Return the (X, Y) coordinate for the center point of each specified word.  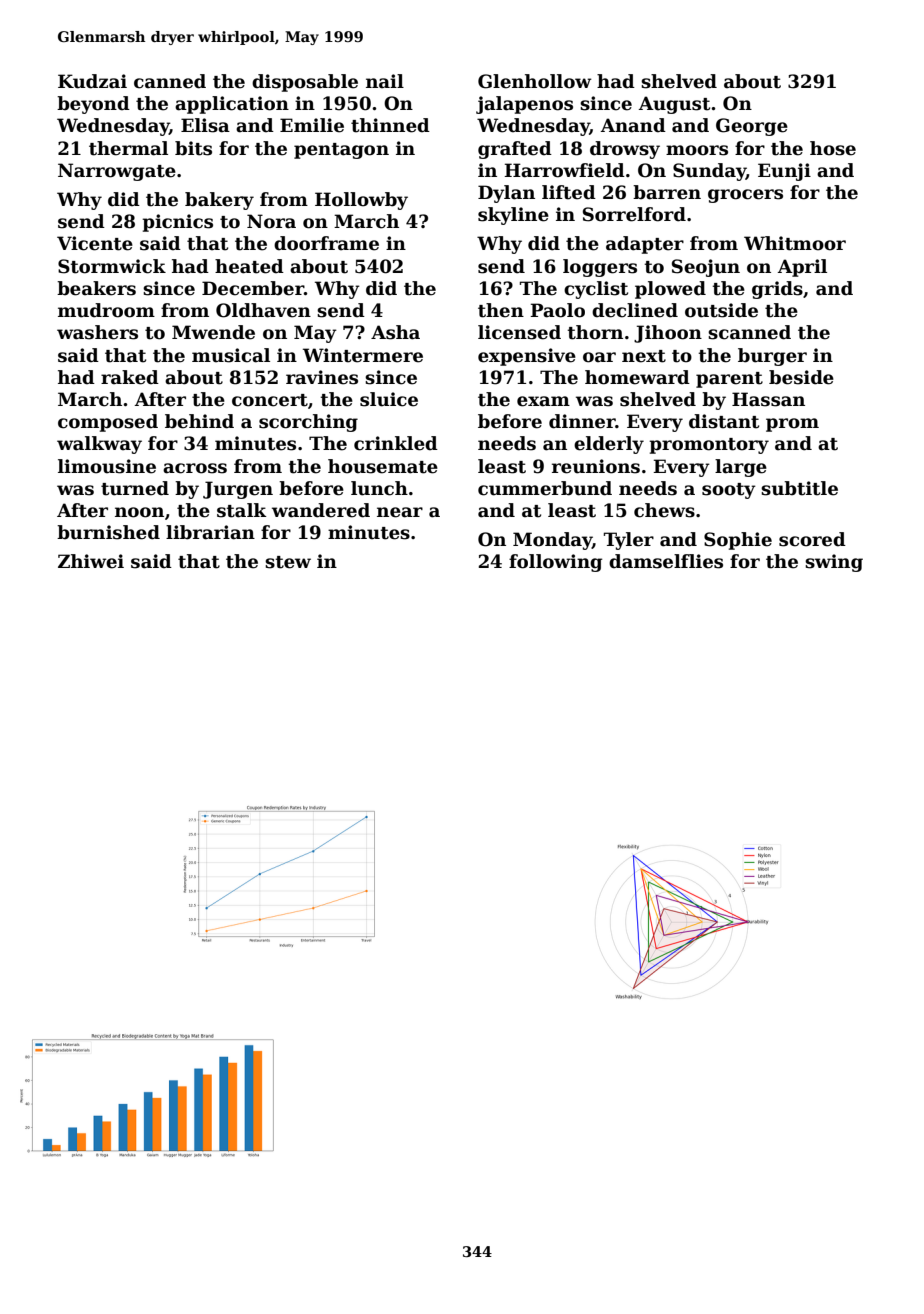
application (232, 105)
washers (97, 332)
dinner (582, 421)
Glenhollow (535, 81)
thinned (390, 125)
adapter (645, 245)
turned (135, 488)
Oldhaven (263, 310)
